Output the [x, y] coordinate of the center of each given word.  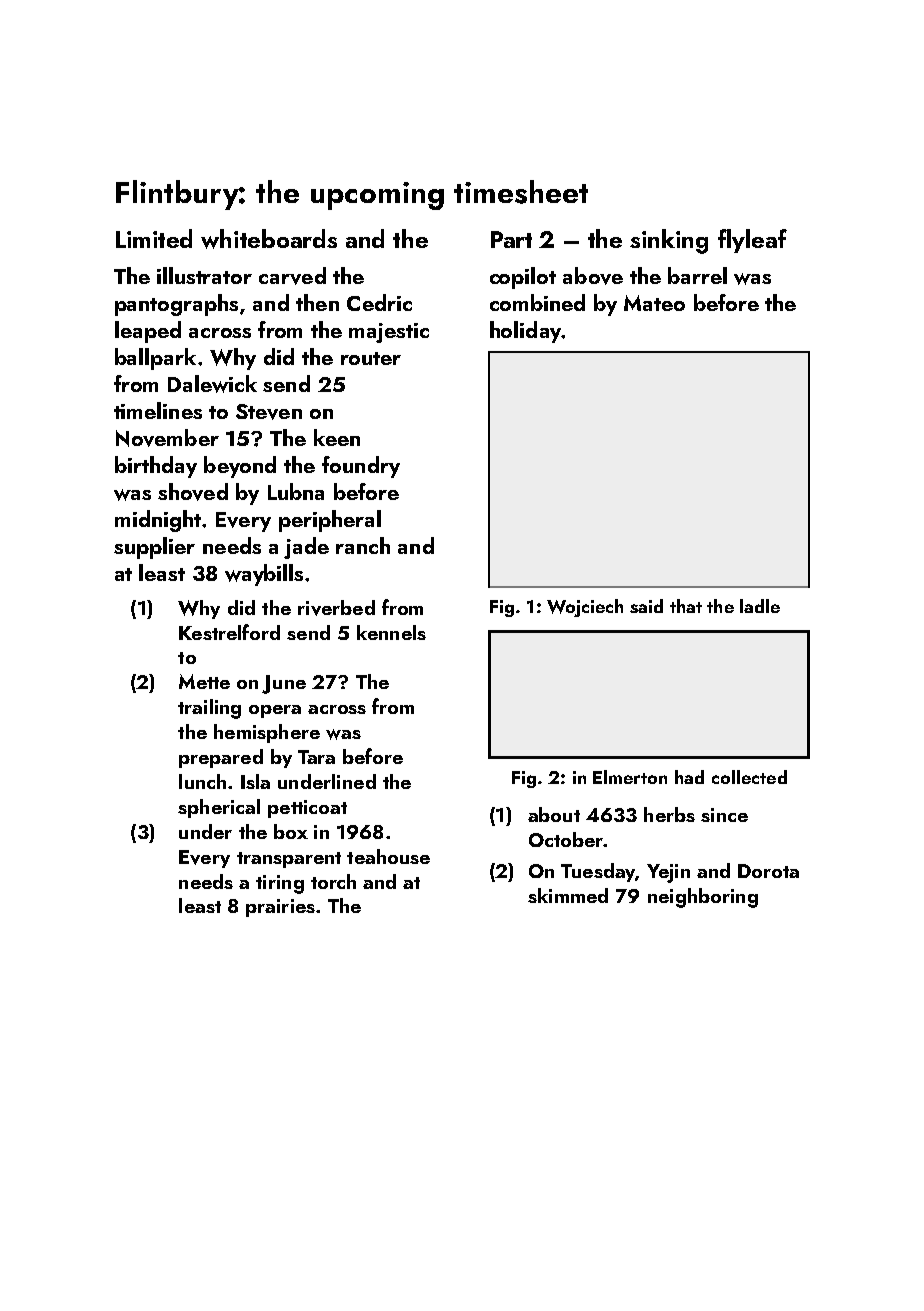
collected [749, 777]
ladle [760, 606]
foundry [361, 467]
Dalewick [212, 384]
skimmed [568, 895]
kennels [391, 632]
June [284, 684]
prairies [280, 908]
